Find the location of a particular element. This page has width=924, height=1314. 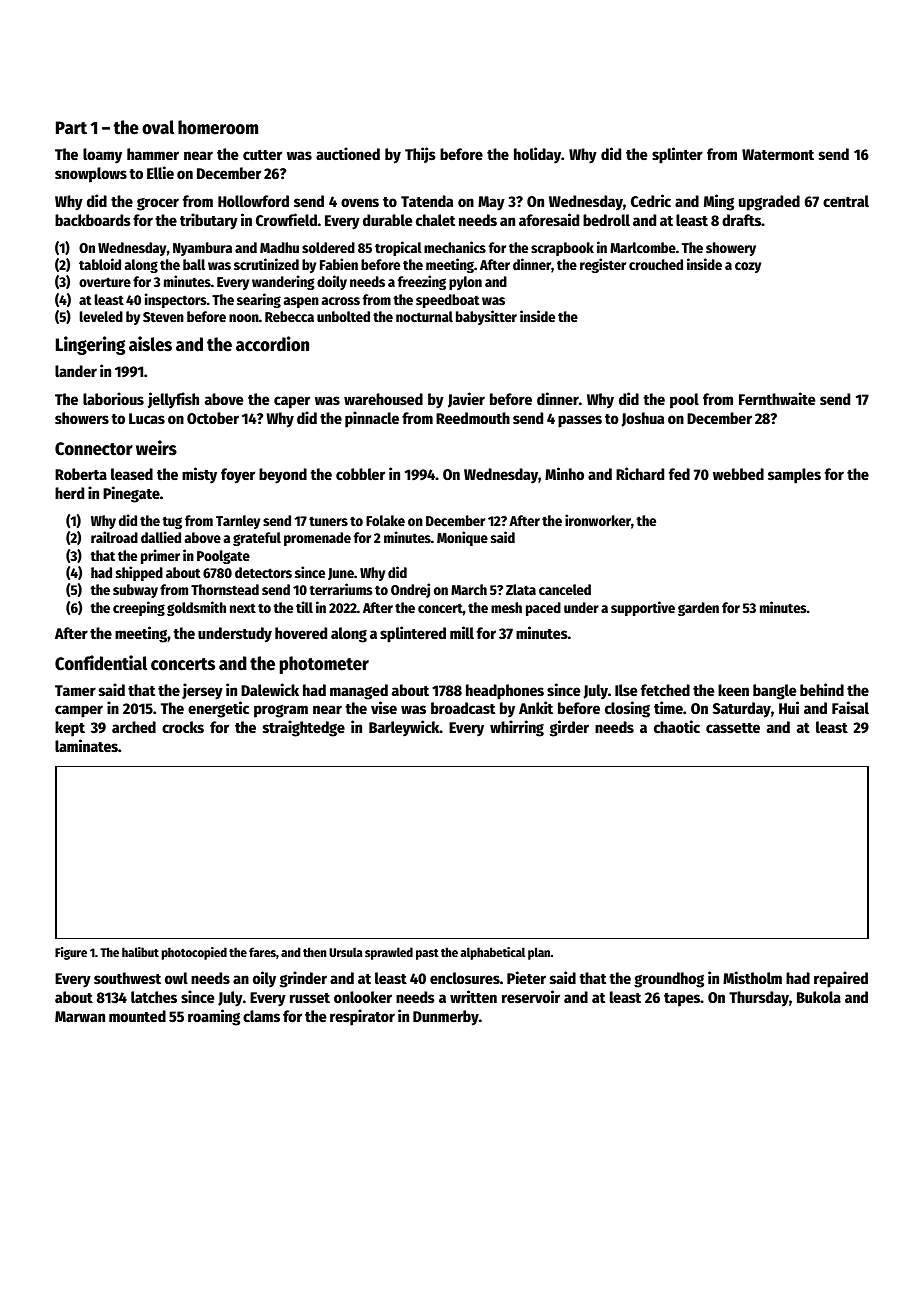

headphones is located at coordinates (505, 692).
